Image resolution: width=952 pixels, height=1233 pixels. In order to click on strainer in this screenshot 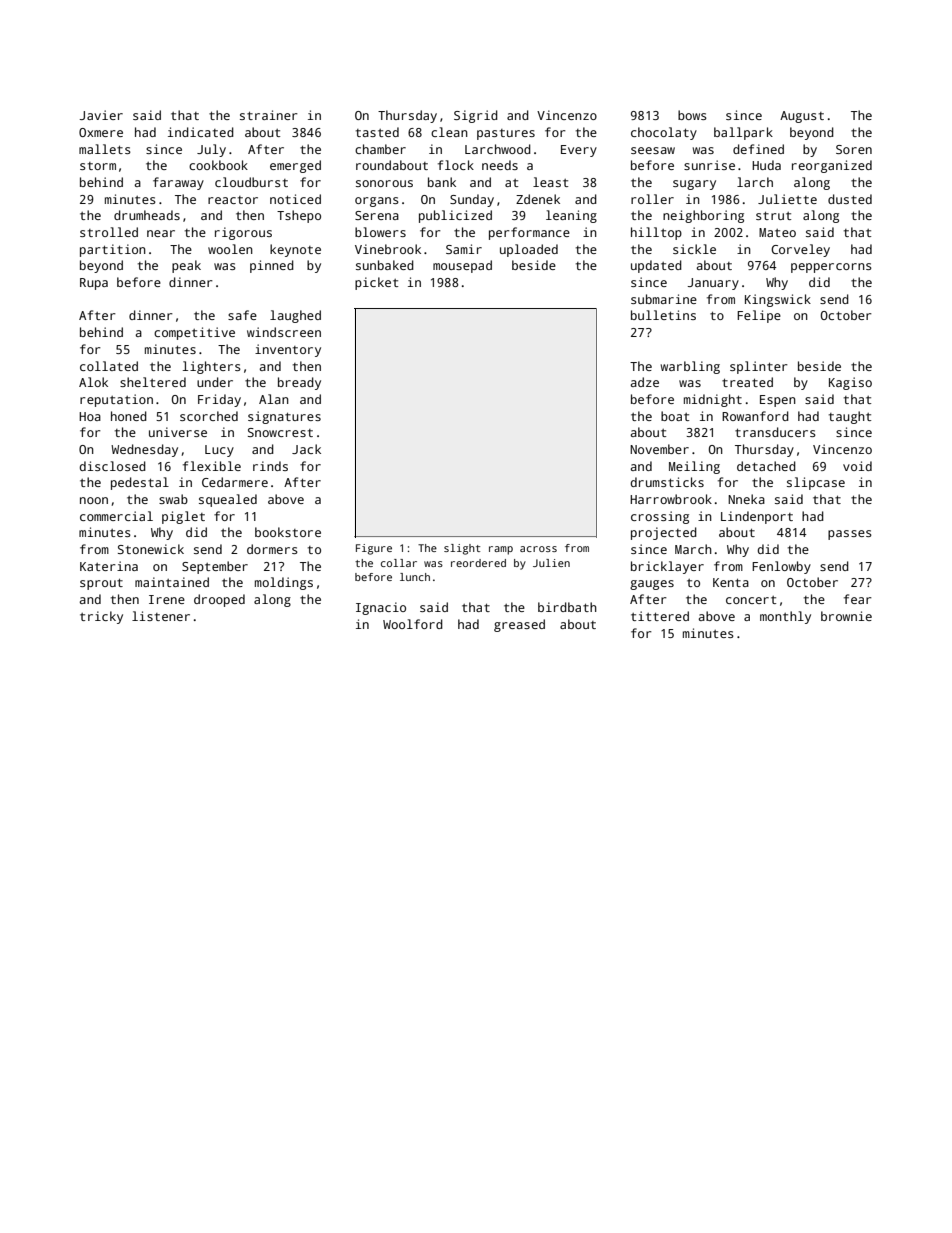, I will do `click(269, 115)`.
